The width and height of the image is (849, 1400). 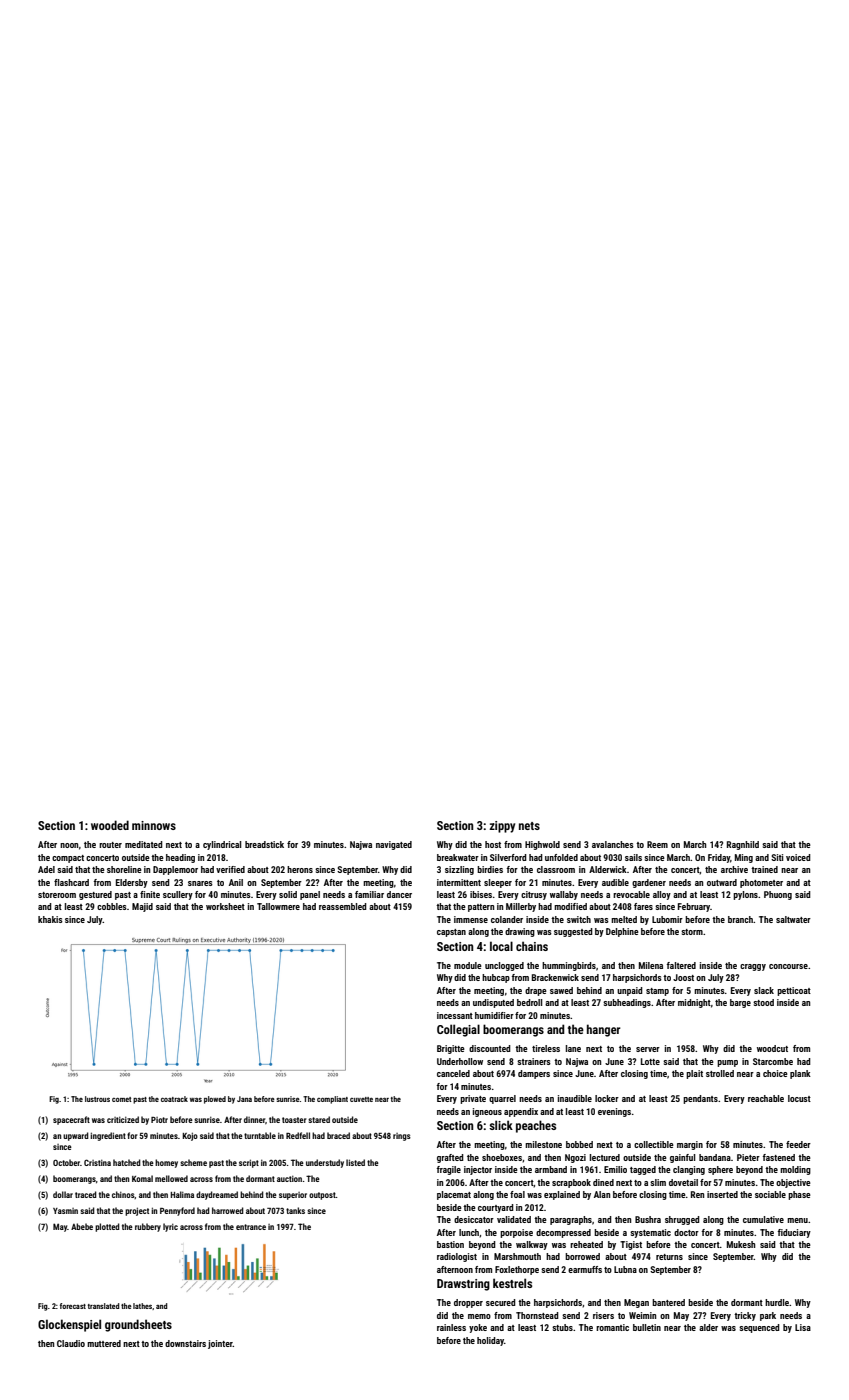 I want to click on holiday, so click(x=490, y=1341).
